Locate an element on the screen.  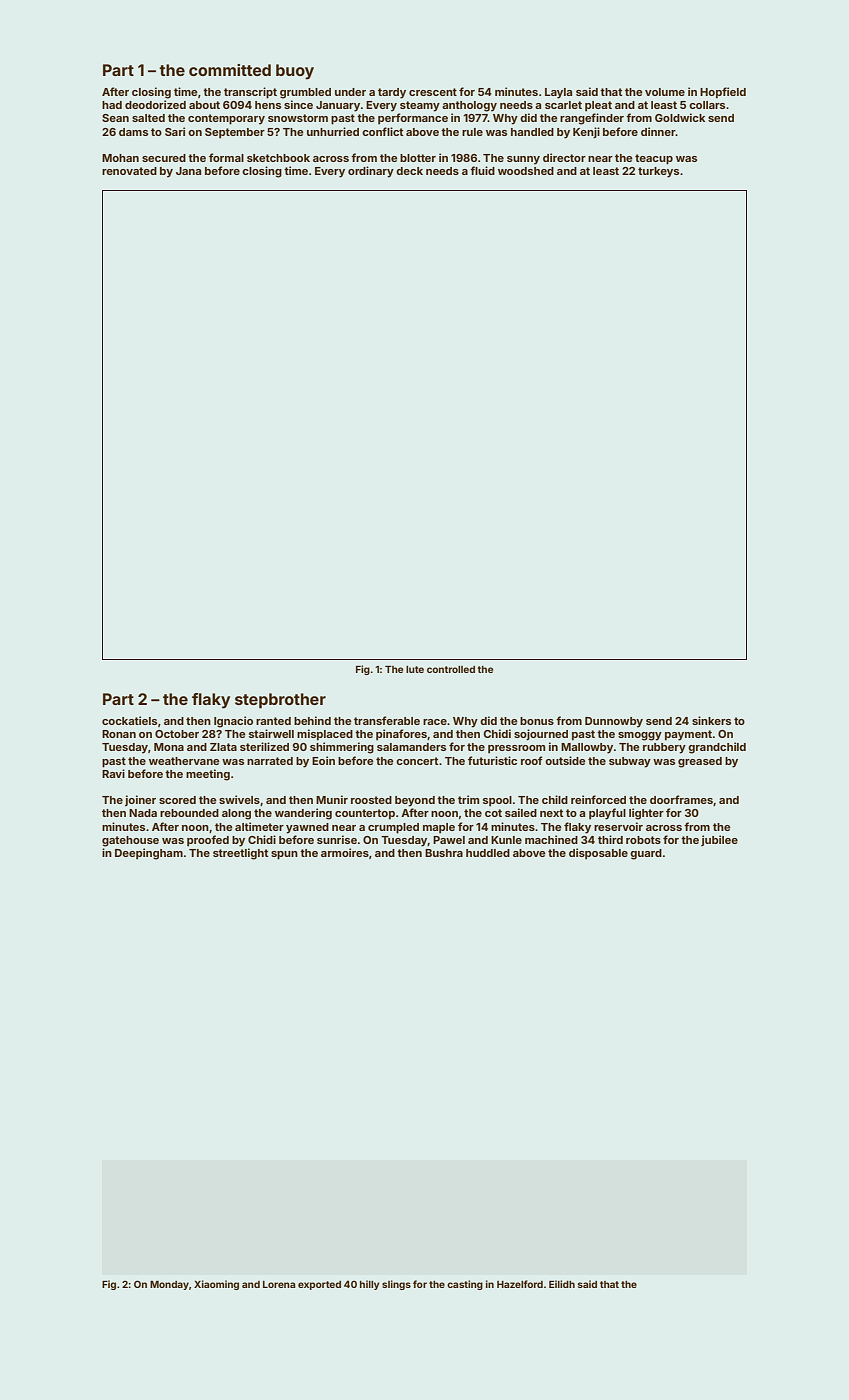
performance is located at coordinates (413, 119).
